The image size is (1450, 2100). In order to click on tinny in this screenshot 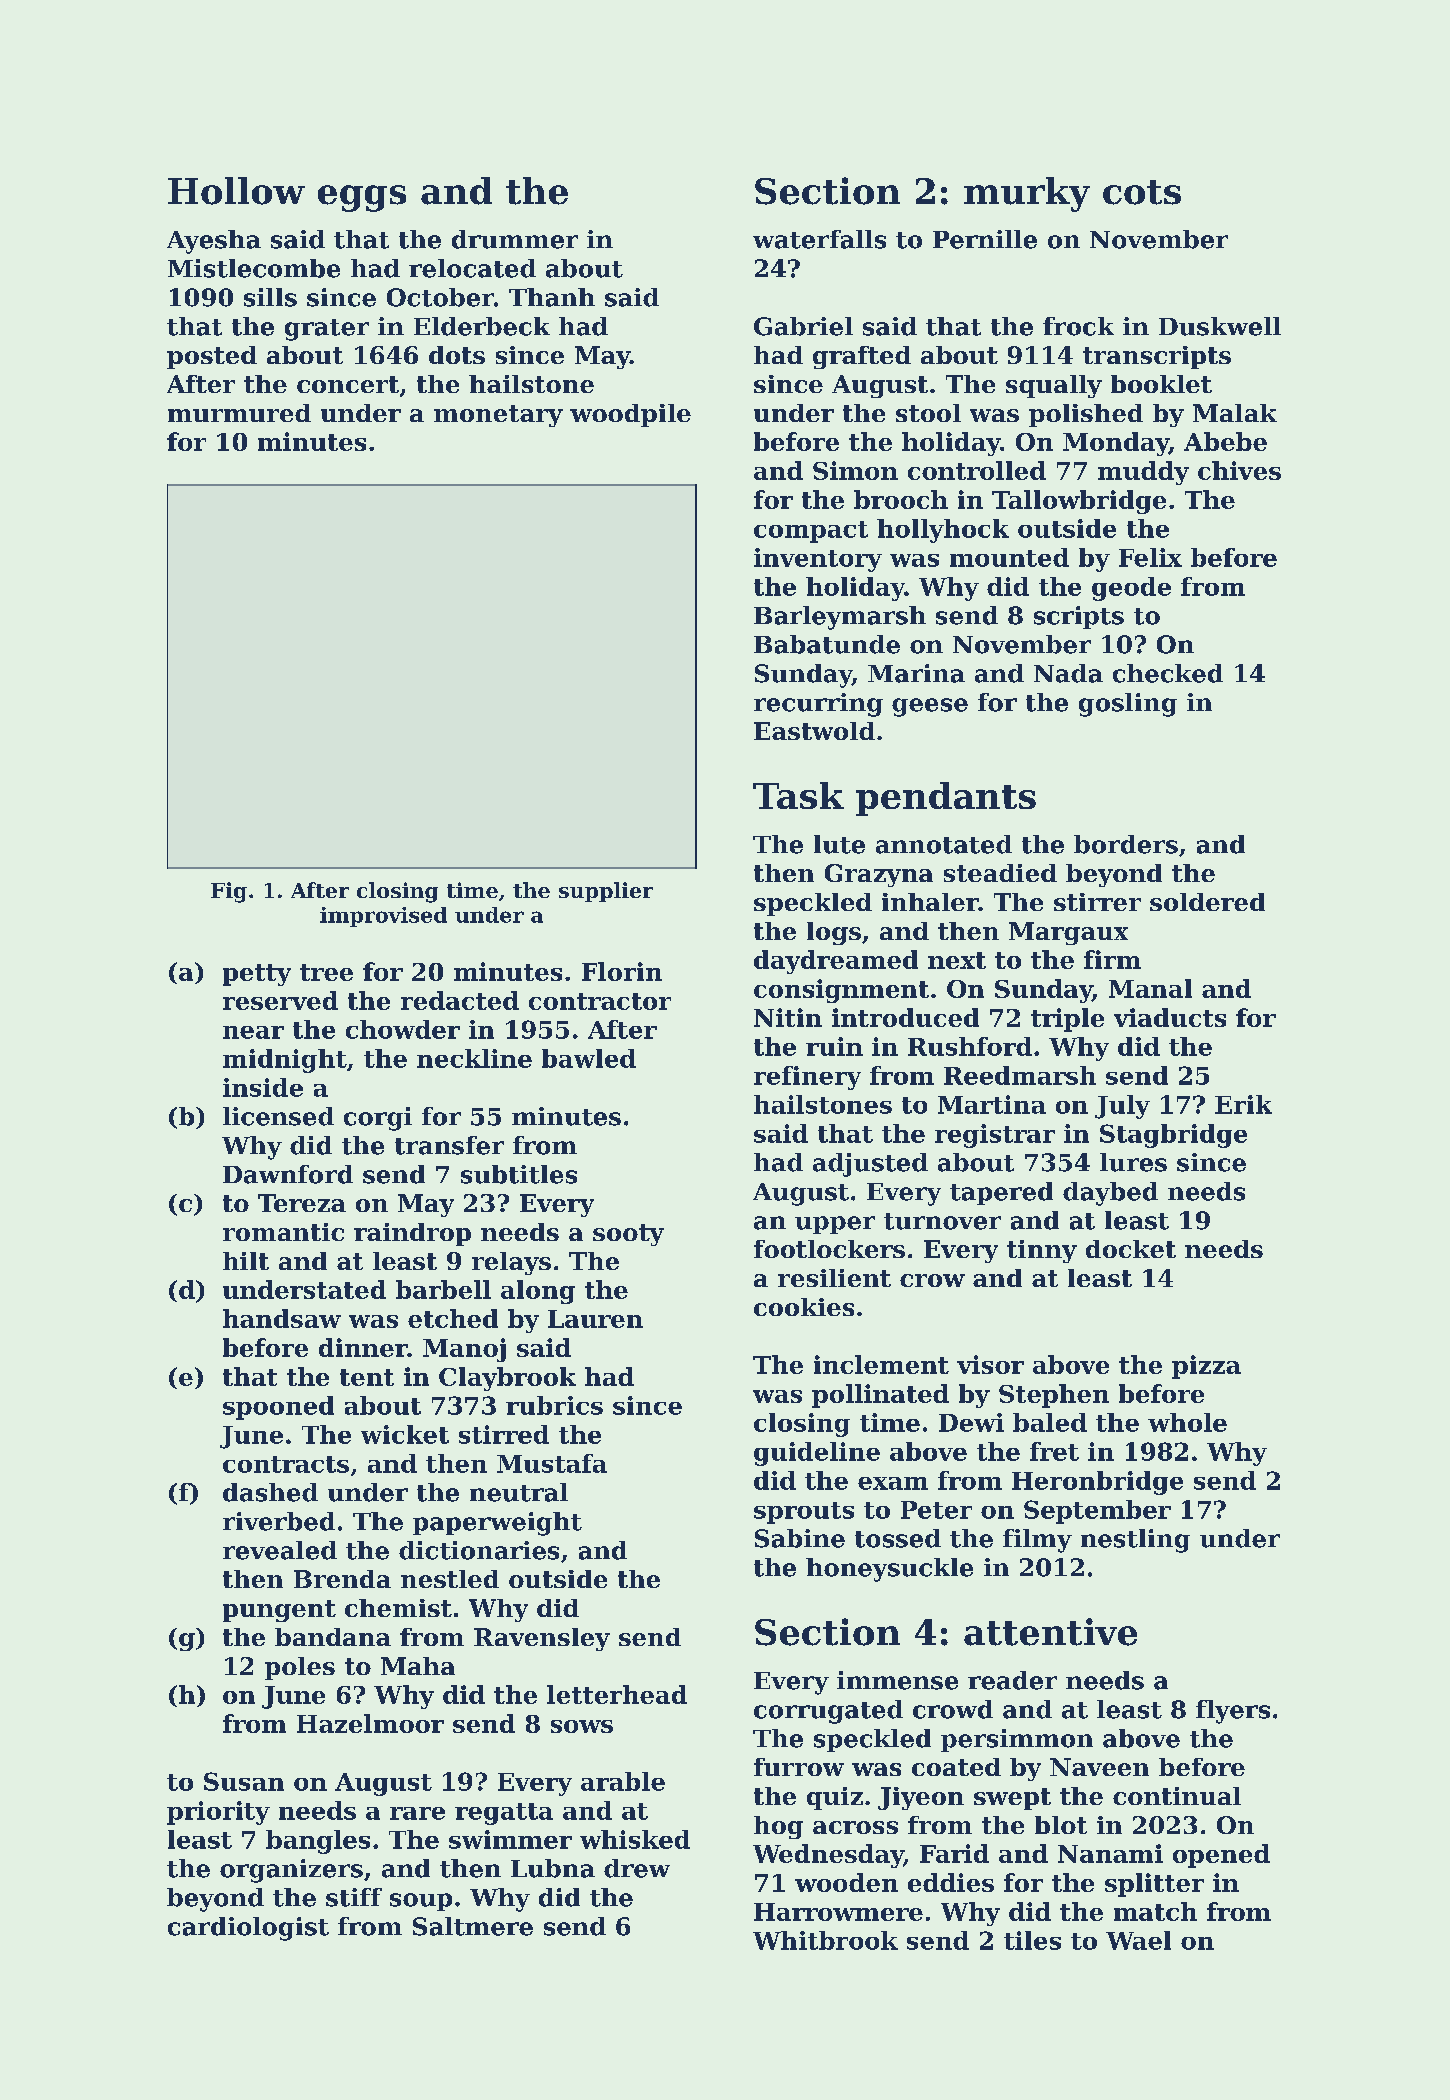, I will do `click(1042, 1251)`.
